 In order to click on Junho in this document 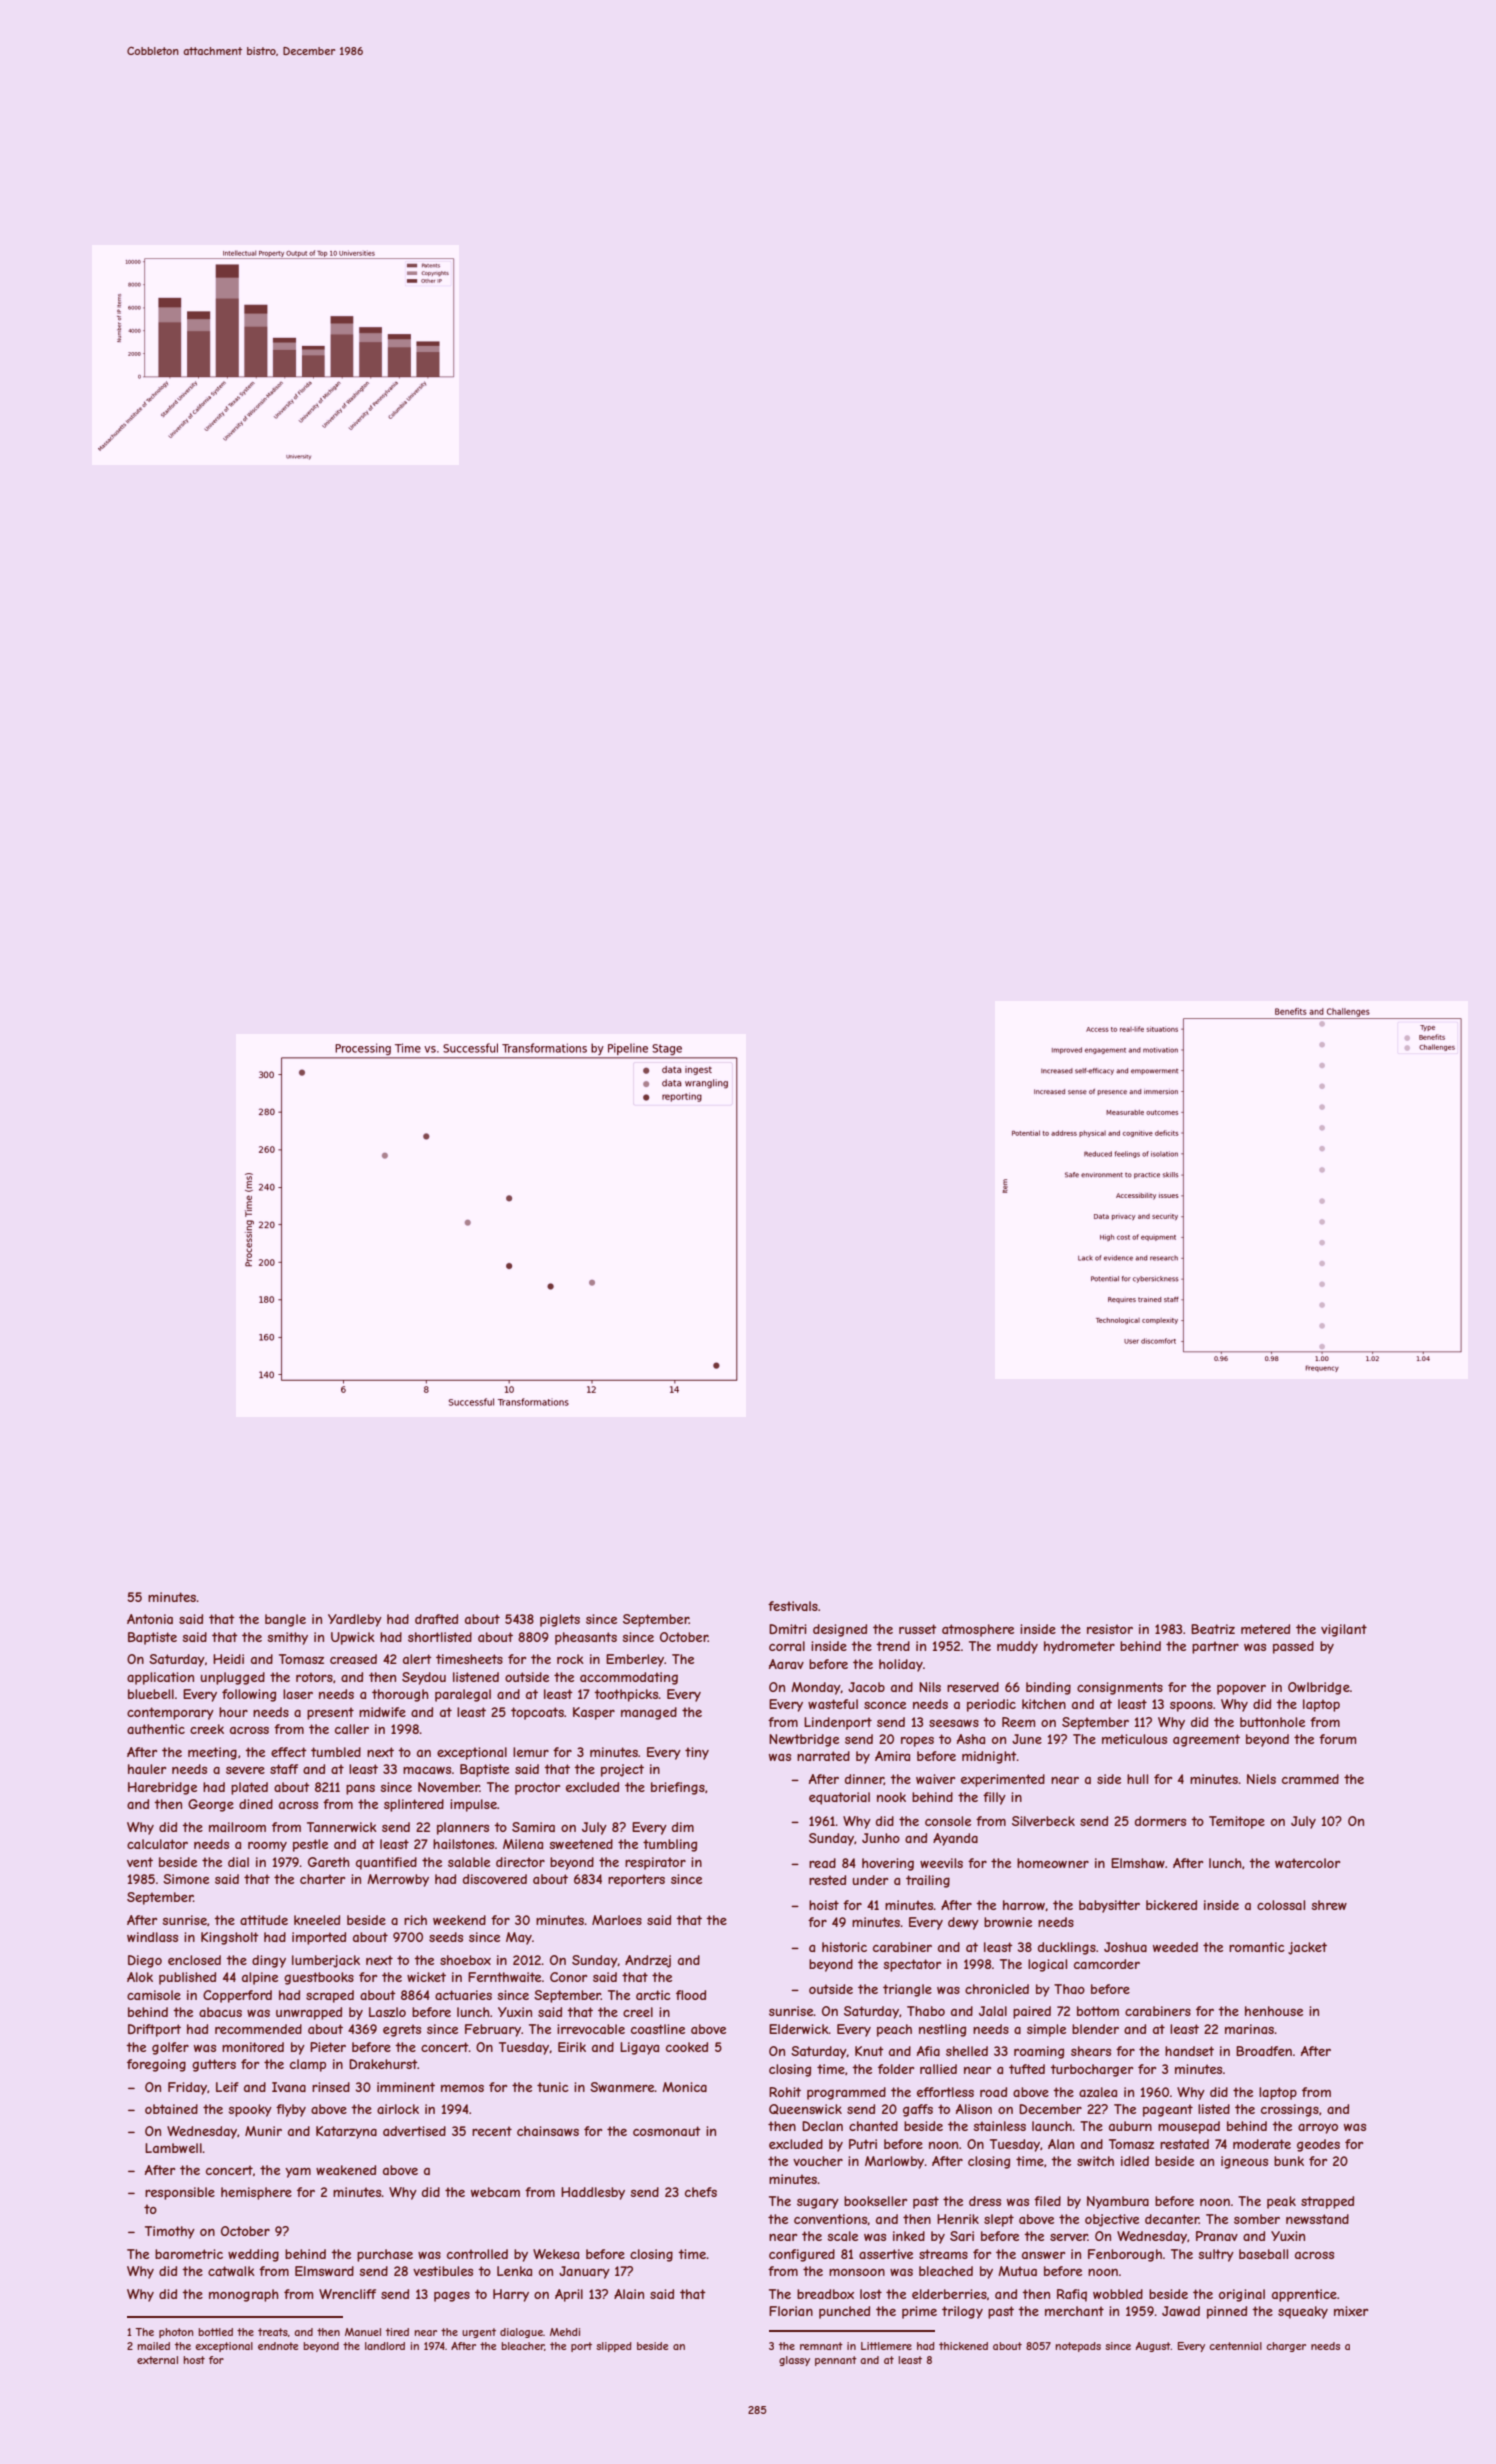, I will do `click(881, 1838)`.
